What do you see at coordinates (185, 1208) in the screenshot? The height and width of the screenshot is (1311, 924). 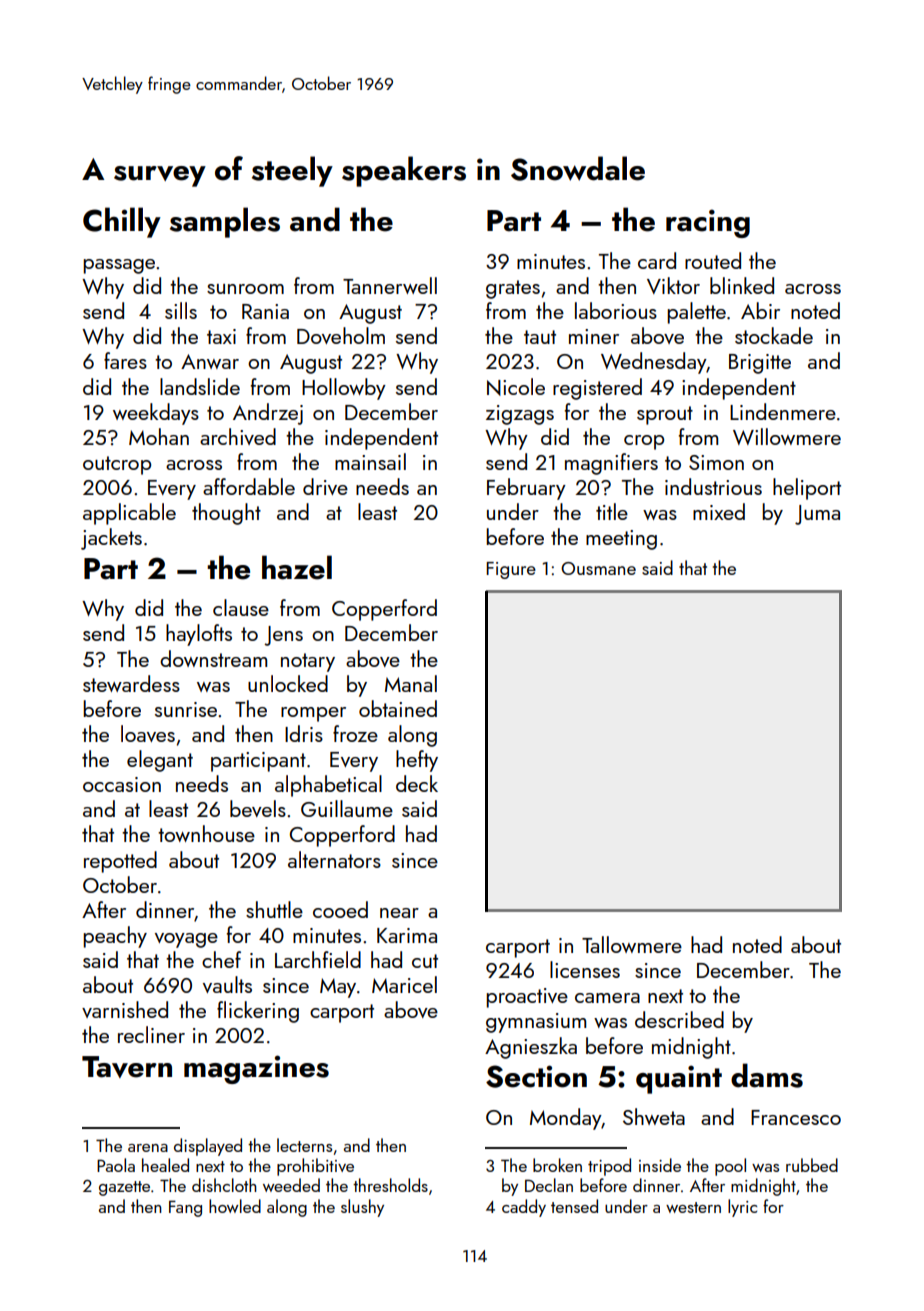 I see `Fang` at bounding box center [185, 1208].
